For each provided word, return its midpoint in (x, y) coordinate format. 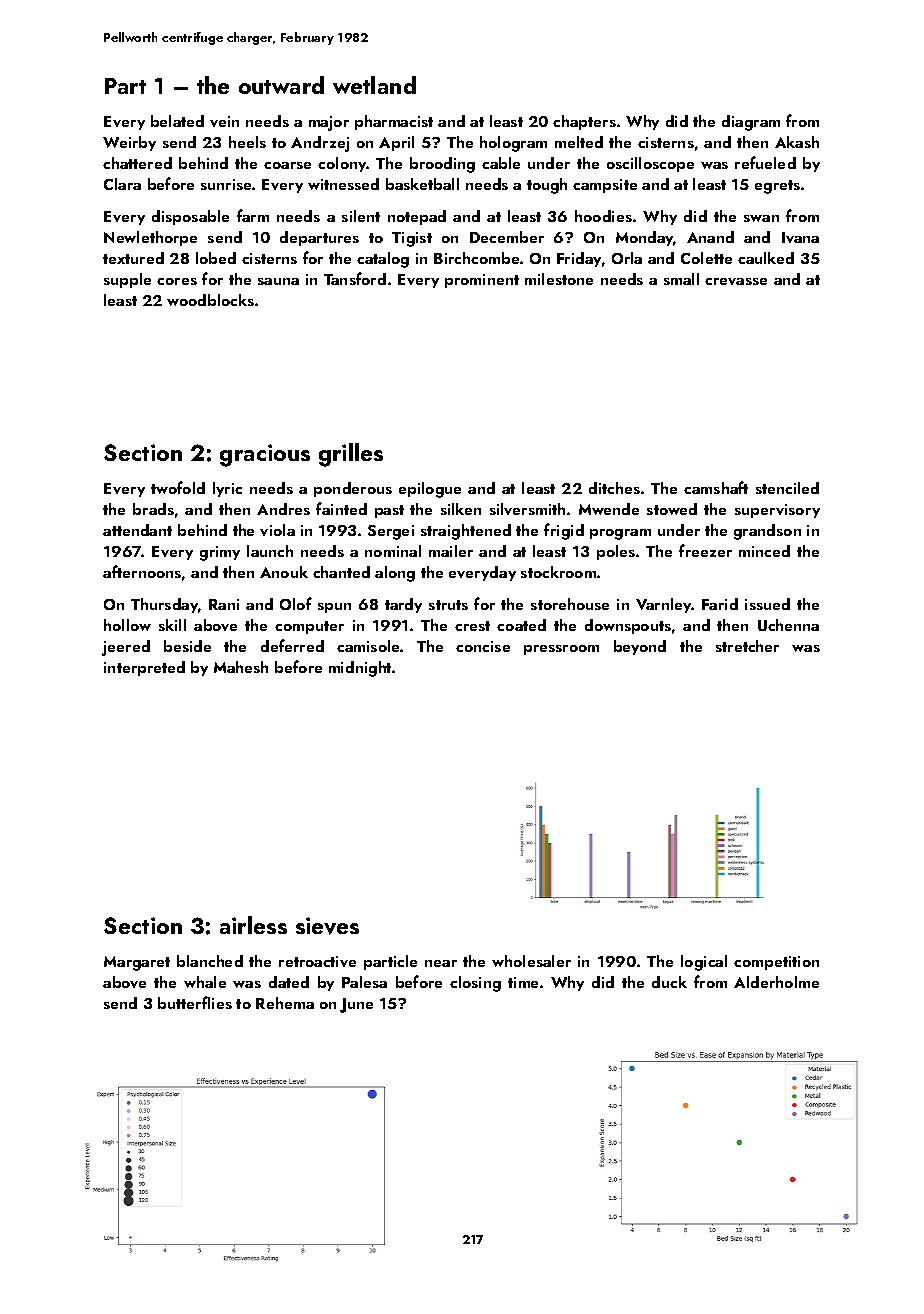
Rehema (285, 1003)
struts (448, 605)
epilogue (430, 490)
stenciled (787, 488)
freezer (705, 550)
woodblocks (210, 300)
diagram (751, 123)
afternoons (142, 571)
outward (281, 85)
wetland (374, 85)
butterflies (195, 1002)
